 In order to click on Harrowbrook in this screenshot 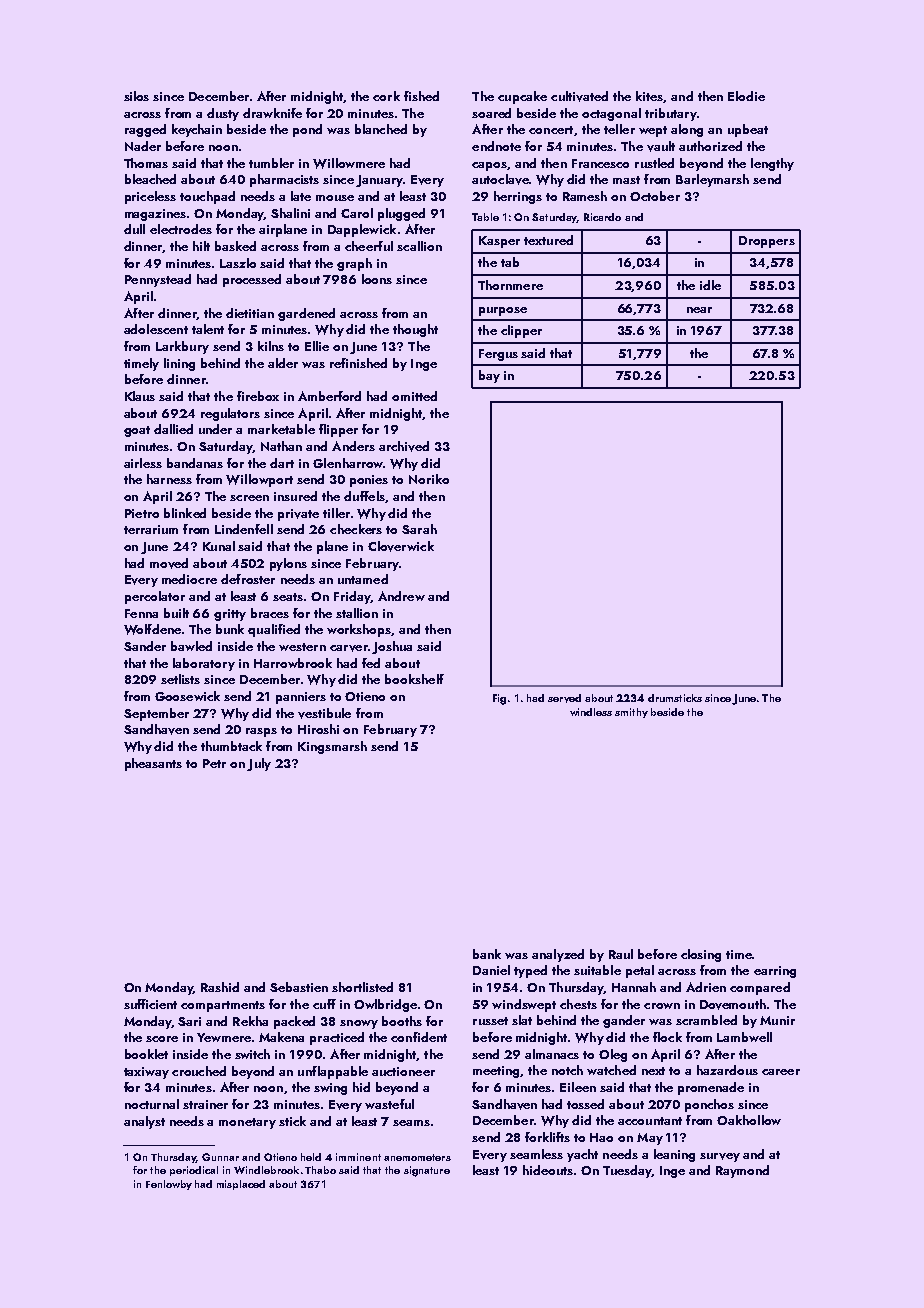, I will do `click(293, 663)`.
